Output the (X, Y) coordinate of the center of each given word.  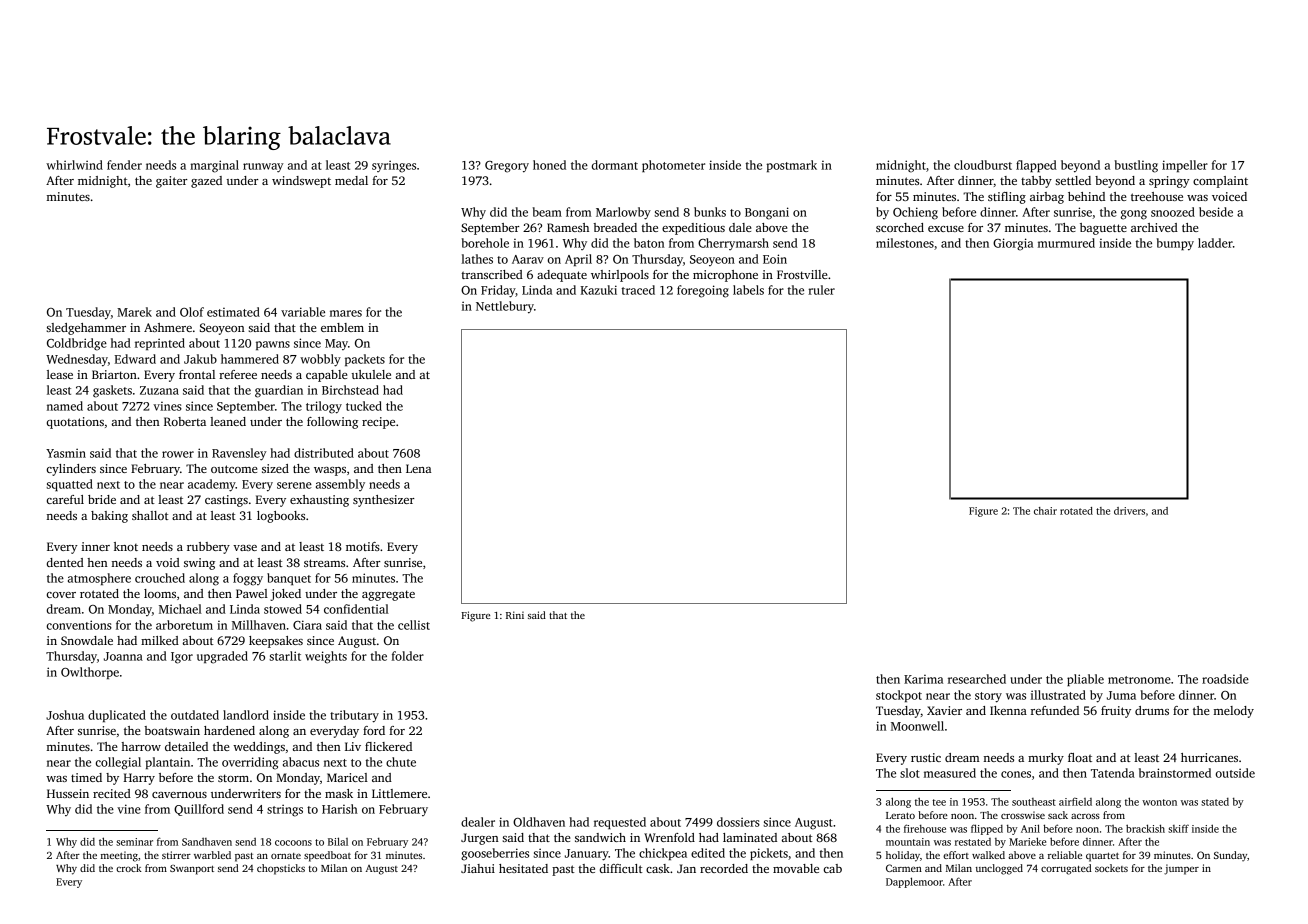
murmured (1066, 243)
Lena (418, 468)
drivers (1129, 511)
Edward (135, 359)
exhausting (319, 501)
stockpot (899, 696)
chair (1045, 511)
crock (129, 868)
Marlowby (623, 213)
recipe (378, 423)
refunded (1055, 710)
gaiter (172, 182)
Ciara (307, 625)
